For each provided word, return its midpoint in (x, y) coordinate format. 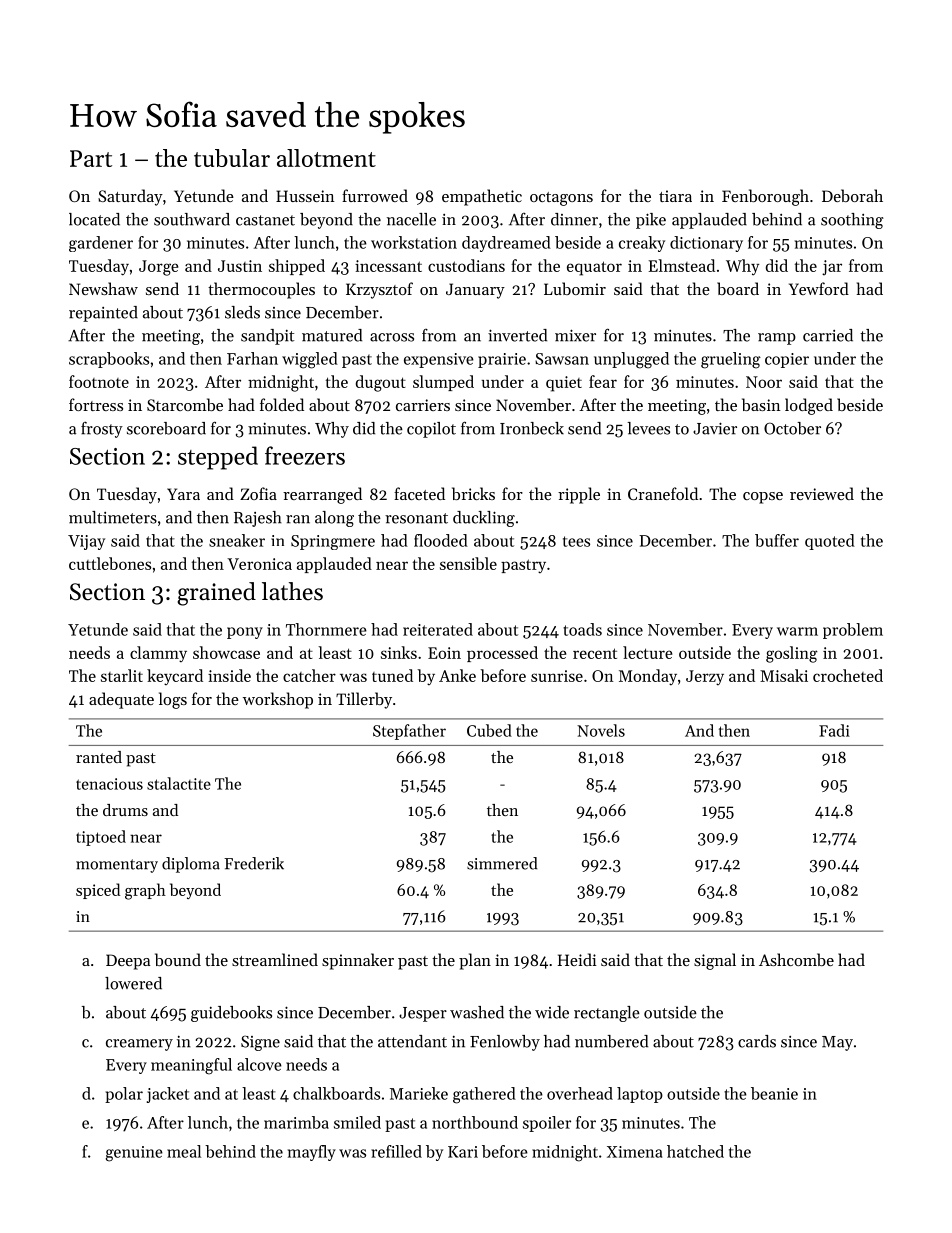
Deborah (852, 195)
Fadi (834, 730)
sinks (399, 652)
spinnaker (358, 961)
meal (184, 1151)
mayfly (312, 1153)
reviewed (822, 493)
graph (145, 891)
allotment (326, 158)
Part (91, 158)
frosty (102, 429)
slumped (443, 383)
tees (576, 541)
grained (216, 594)
